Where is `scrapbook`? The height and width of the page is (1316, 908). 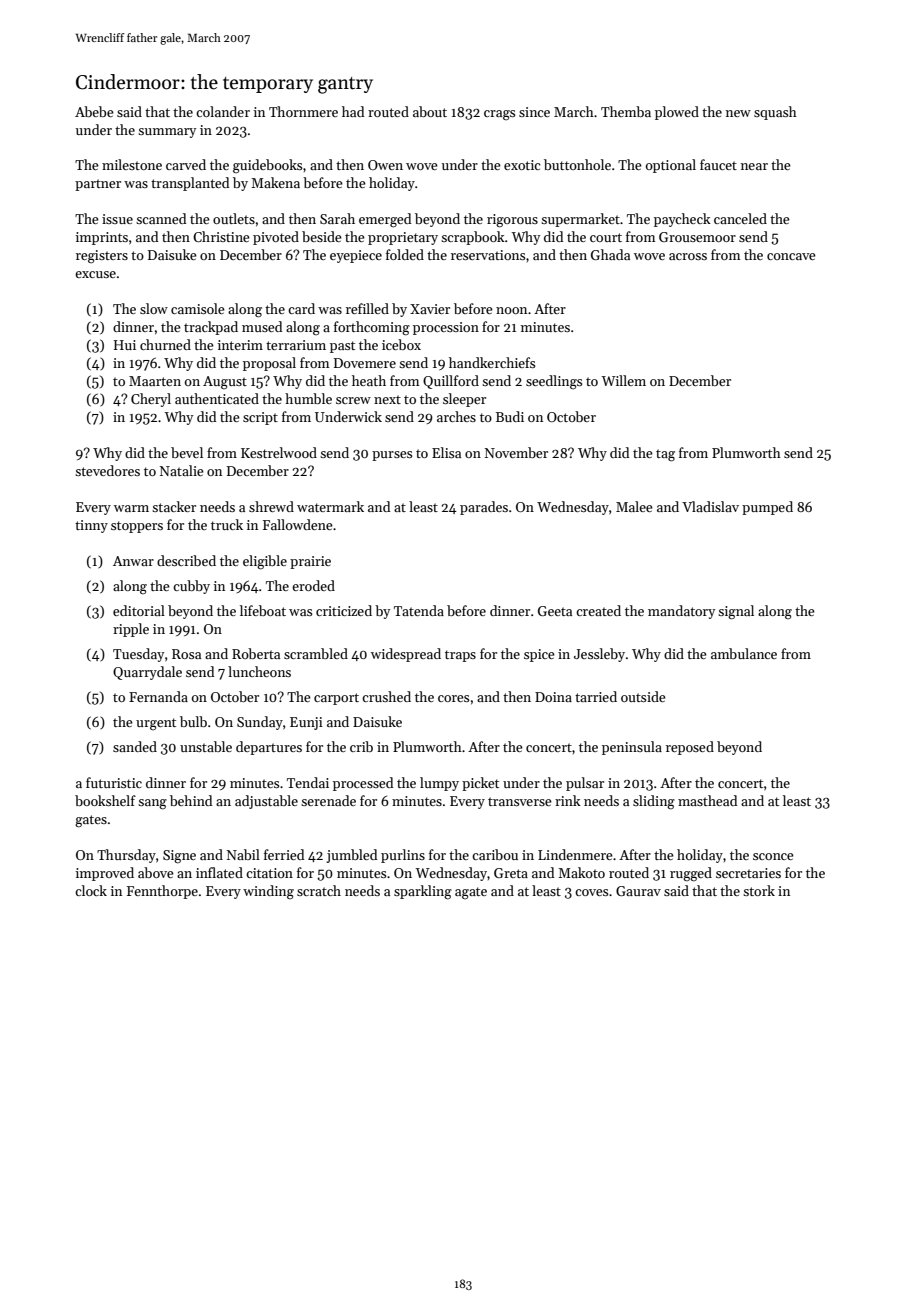 scrapbook is located at coordinates (473, 238).
